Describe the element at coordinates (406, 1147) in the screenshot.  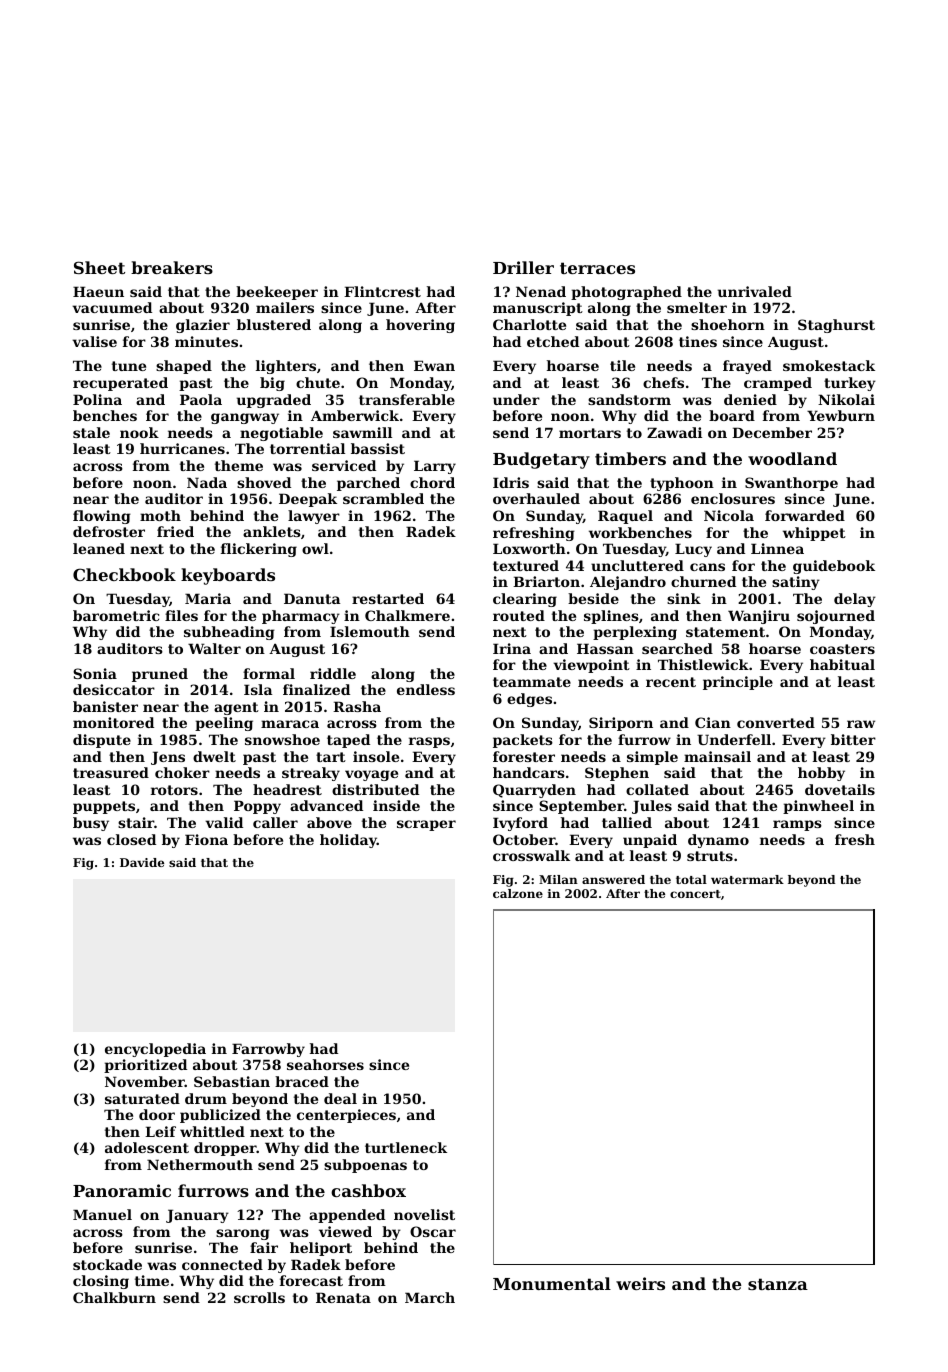
I see `turtleneck` at that location.
